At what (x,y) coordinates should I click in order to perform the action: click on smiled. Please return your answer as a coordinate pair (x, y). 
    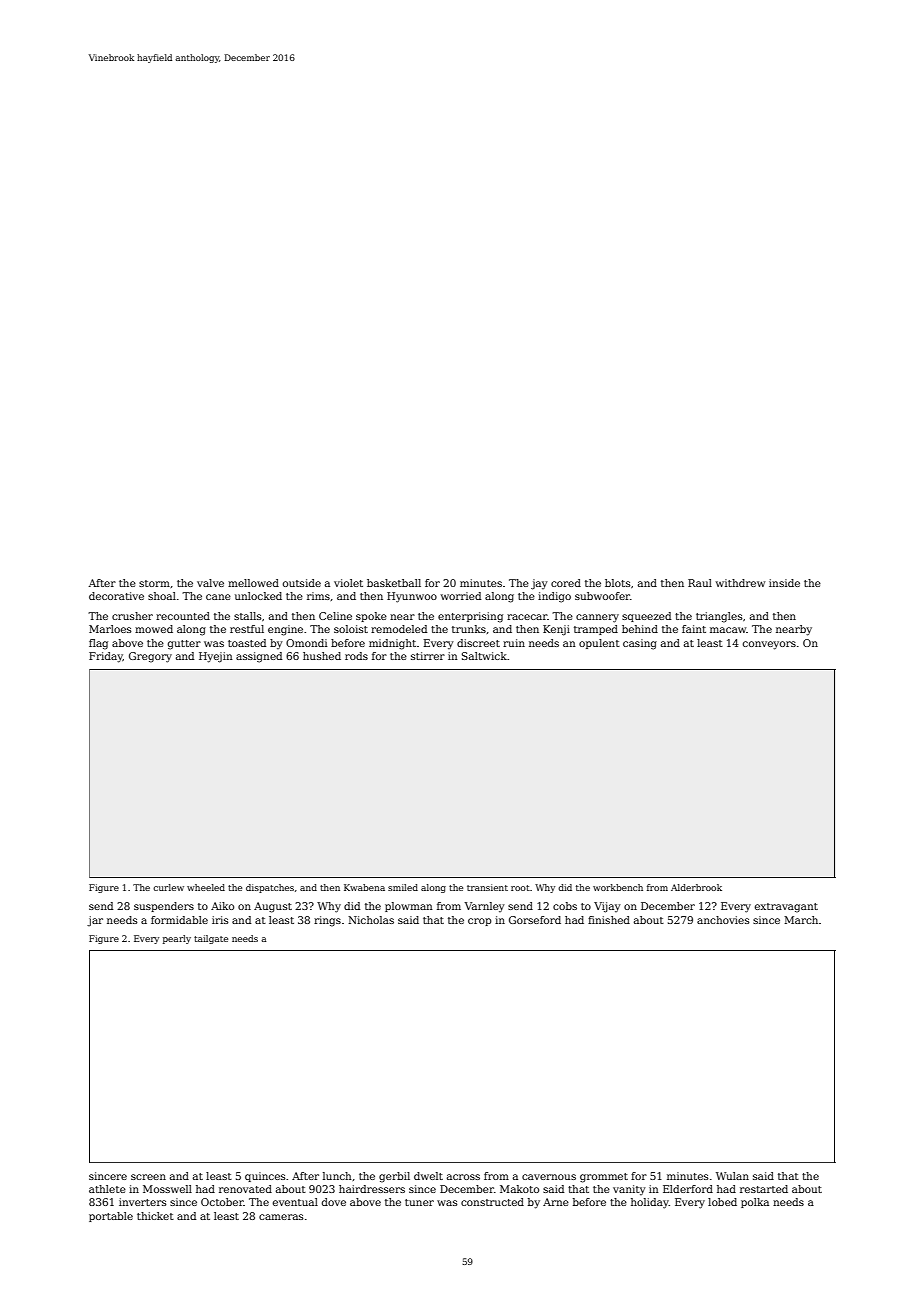
    Looking at the image, I should click on (403, 887).
